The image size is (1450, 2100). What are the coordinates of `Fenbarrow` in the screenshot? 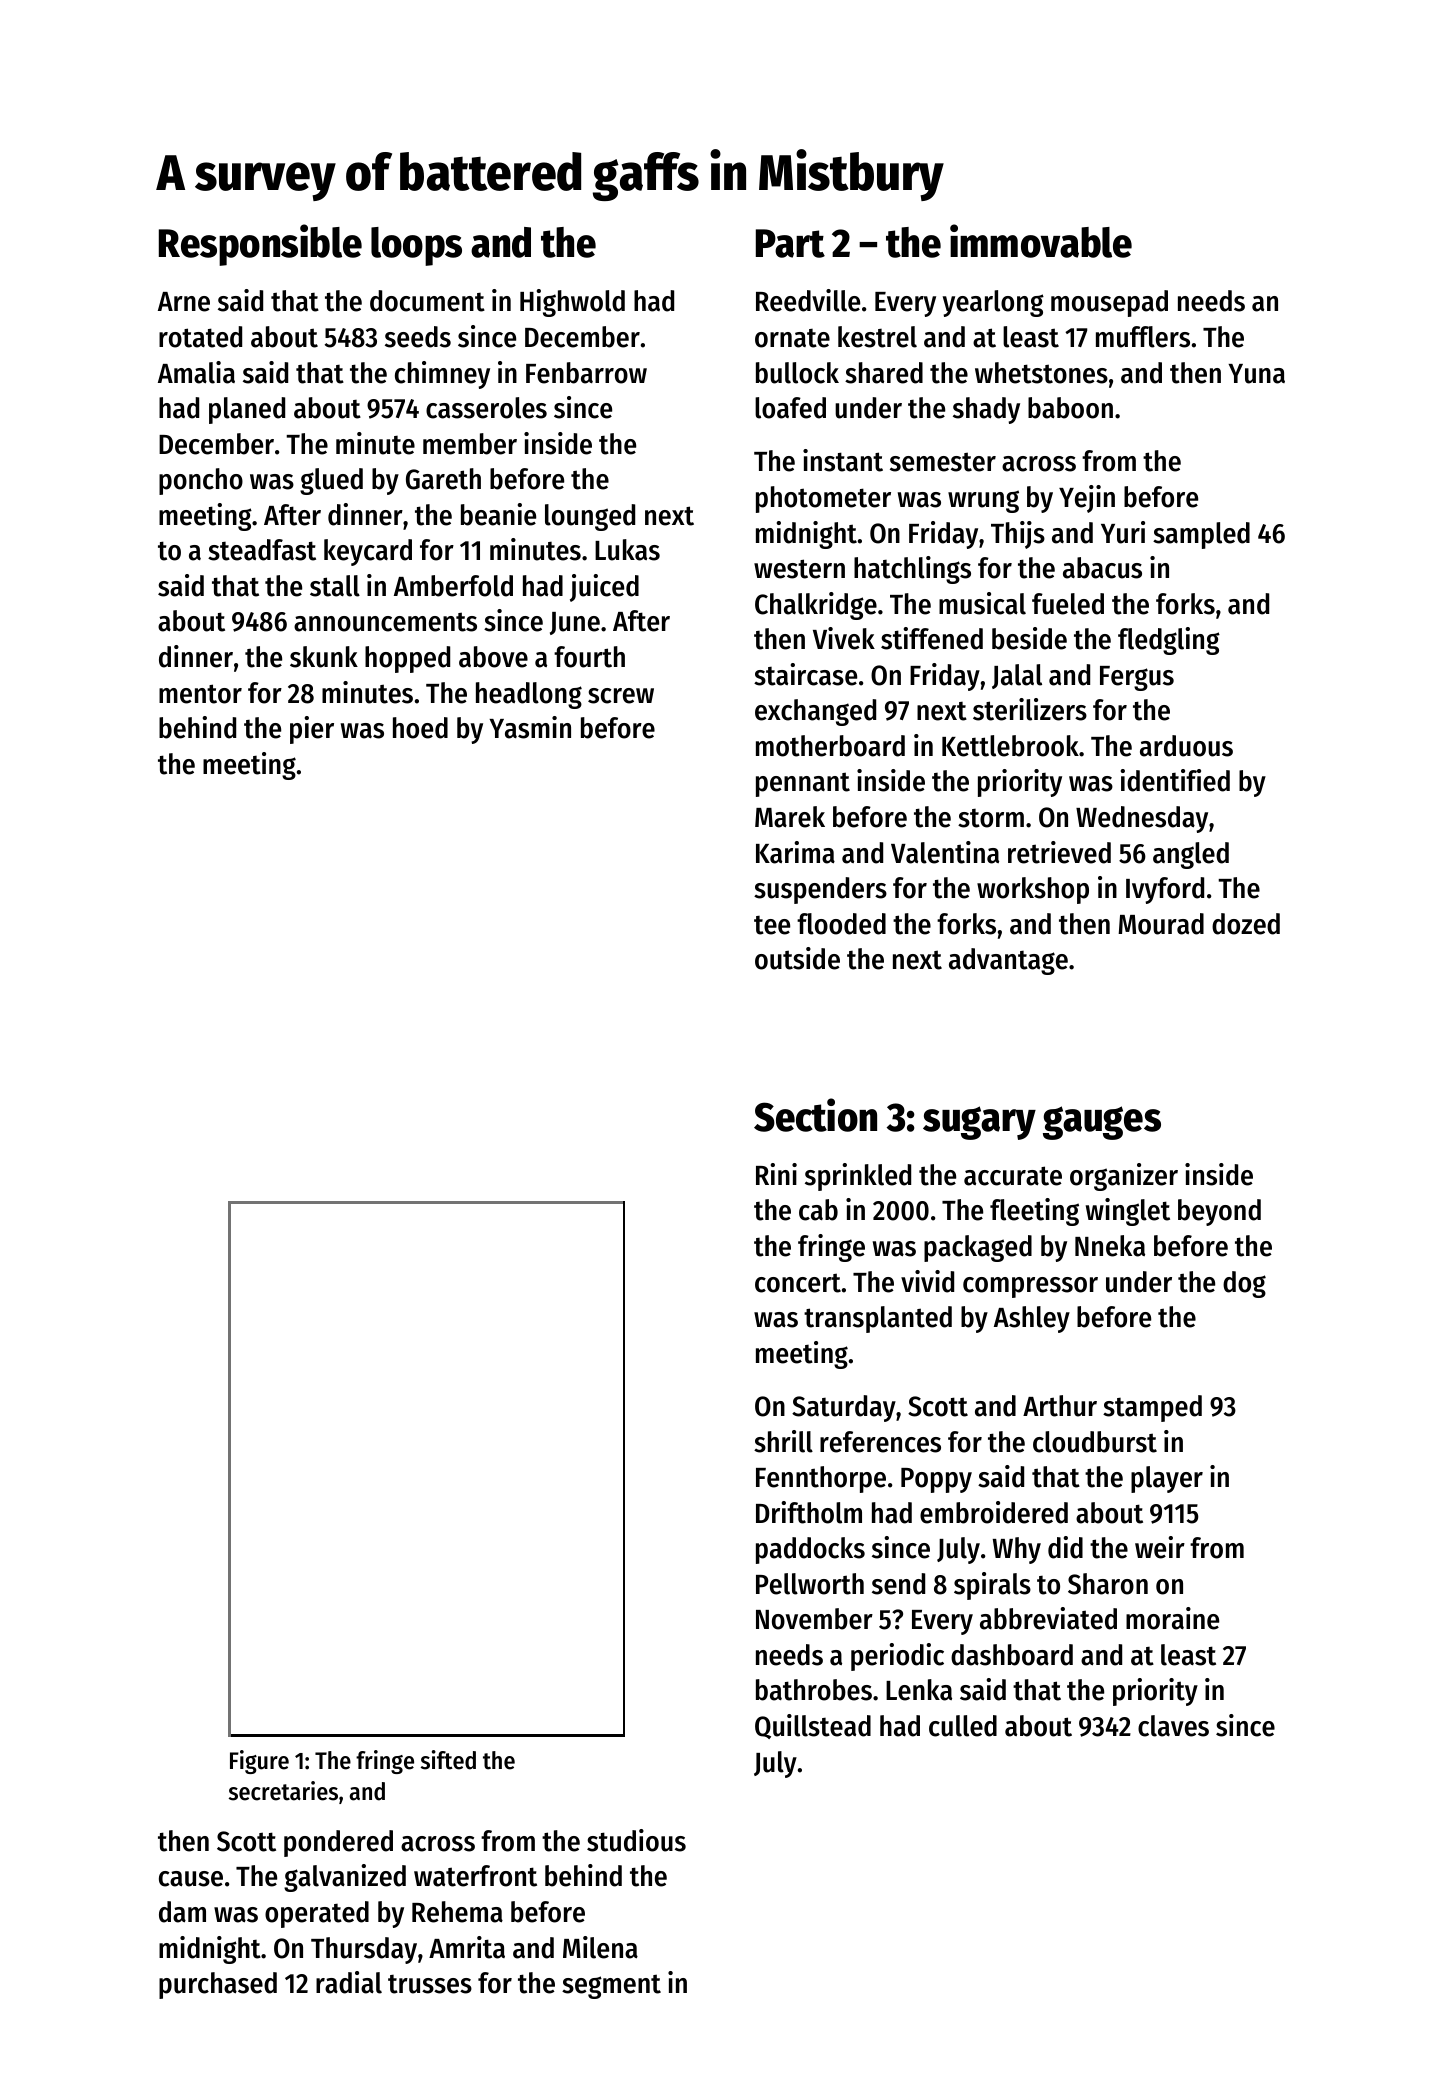 It's located at (586, 373).
